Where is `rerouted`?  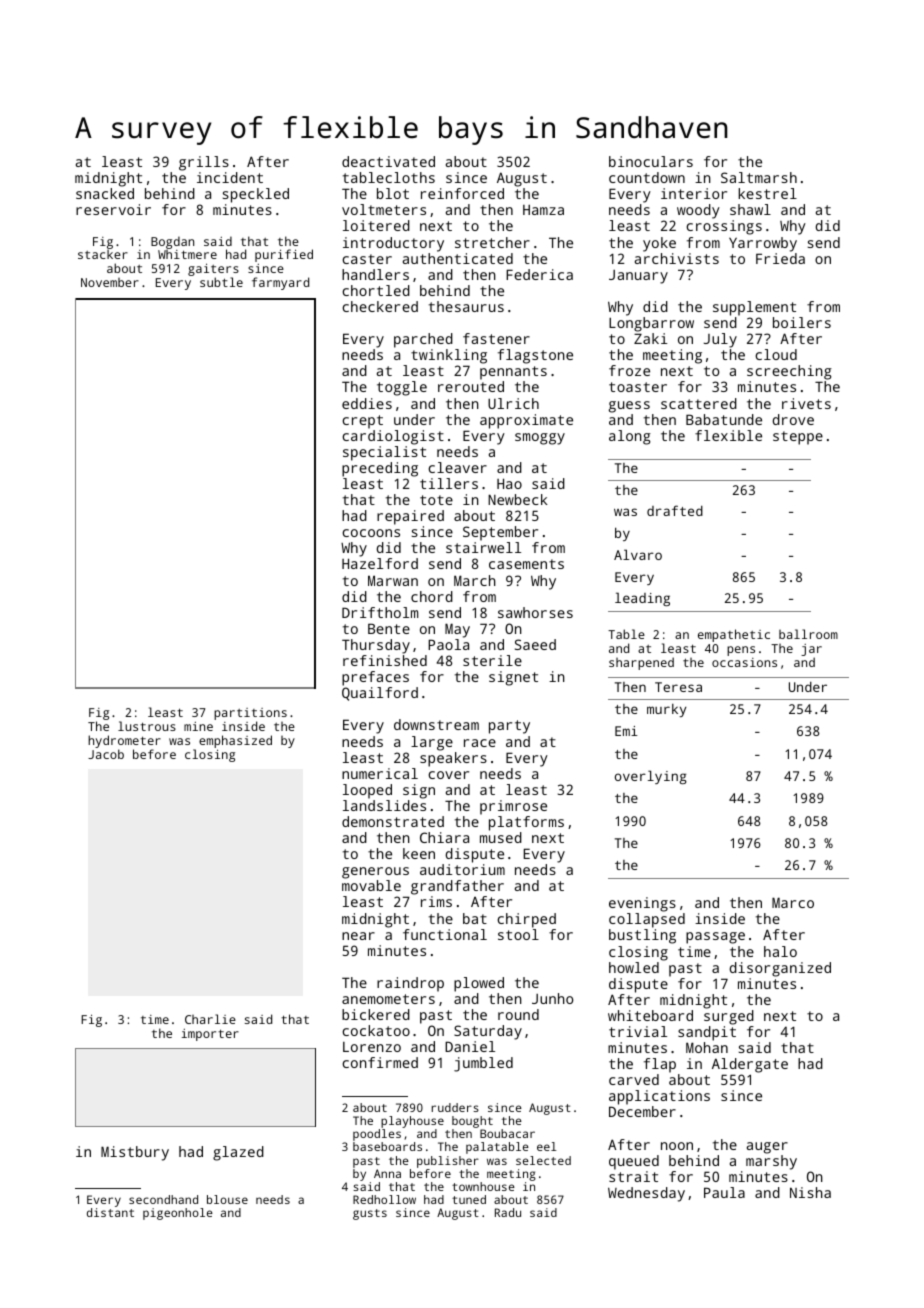 rerouted is located at coordinates (471, 386).
